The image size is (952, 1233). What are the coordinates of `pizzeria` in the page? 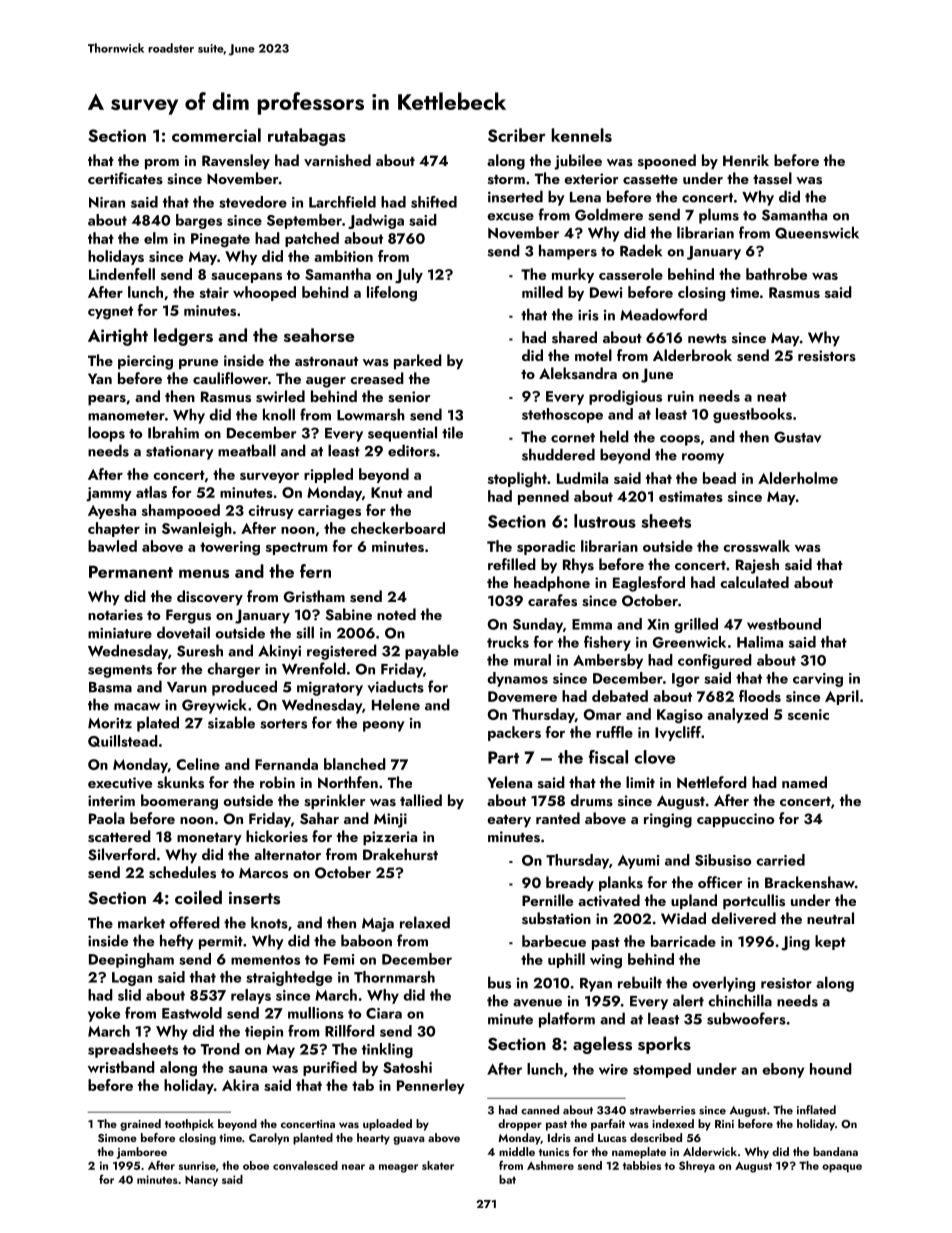 It's located at (390, 838).
